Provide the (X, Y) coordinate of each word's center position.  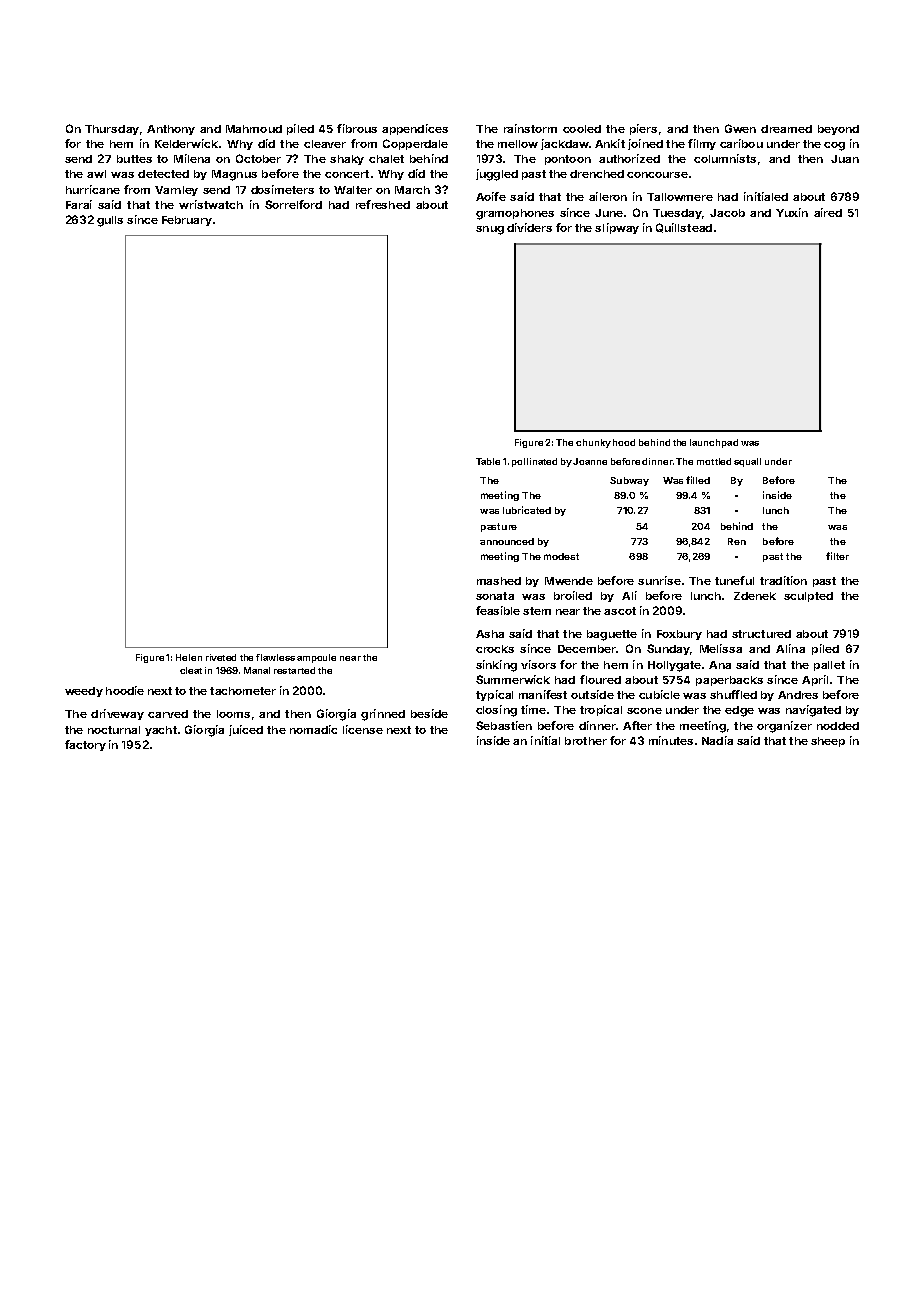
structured (761, 634)
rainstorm (530, 128)
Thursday (112, 130)
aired (828, 212)
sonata (495, 596)
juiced (246, 730)
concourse (657, 175)
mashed (499, 581)
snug (490, 230)
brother (586, 741)
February (187, 221)
